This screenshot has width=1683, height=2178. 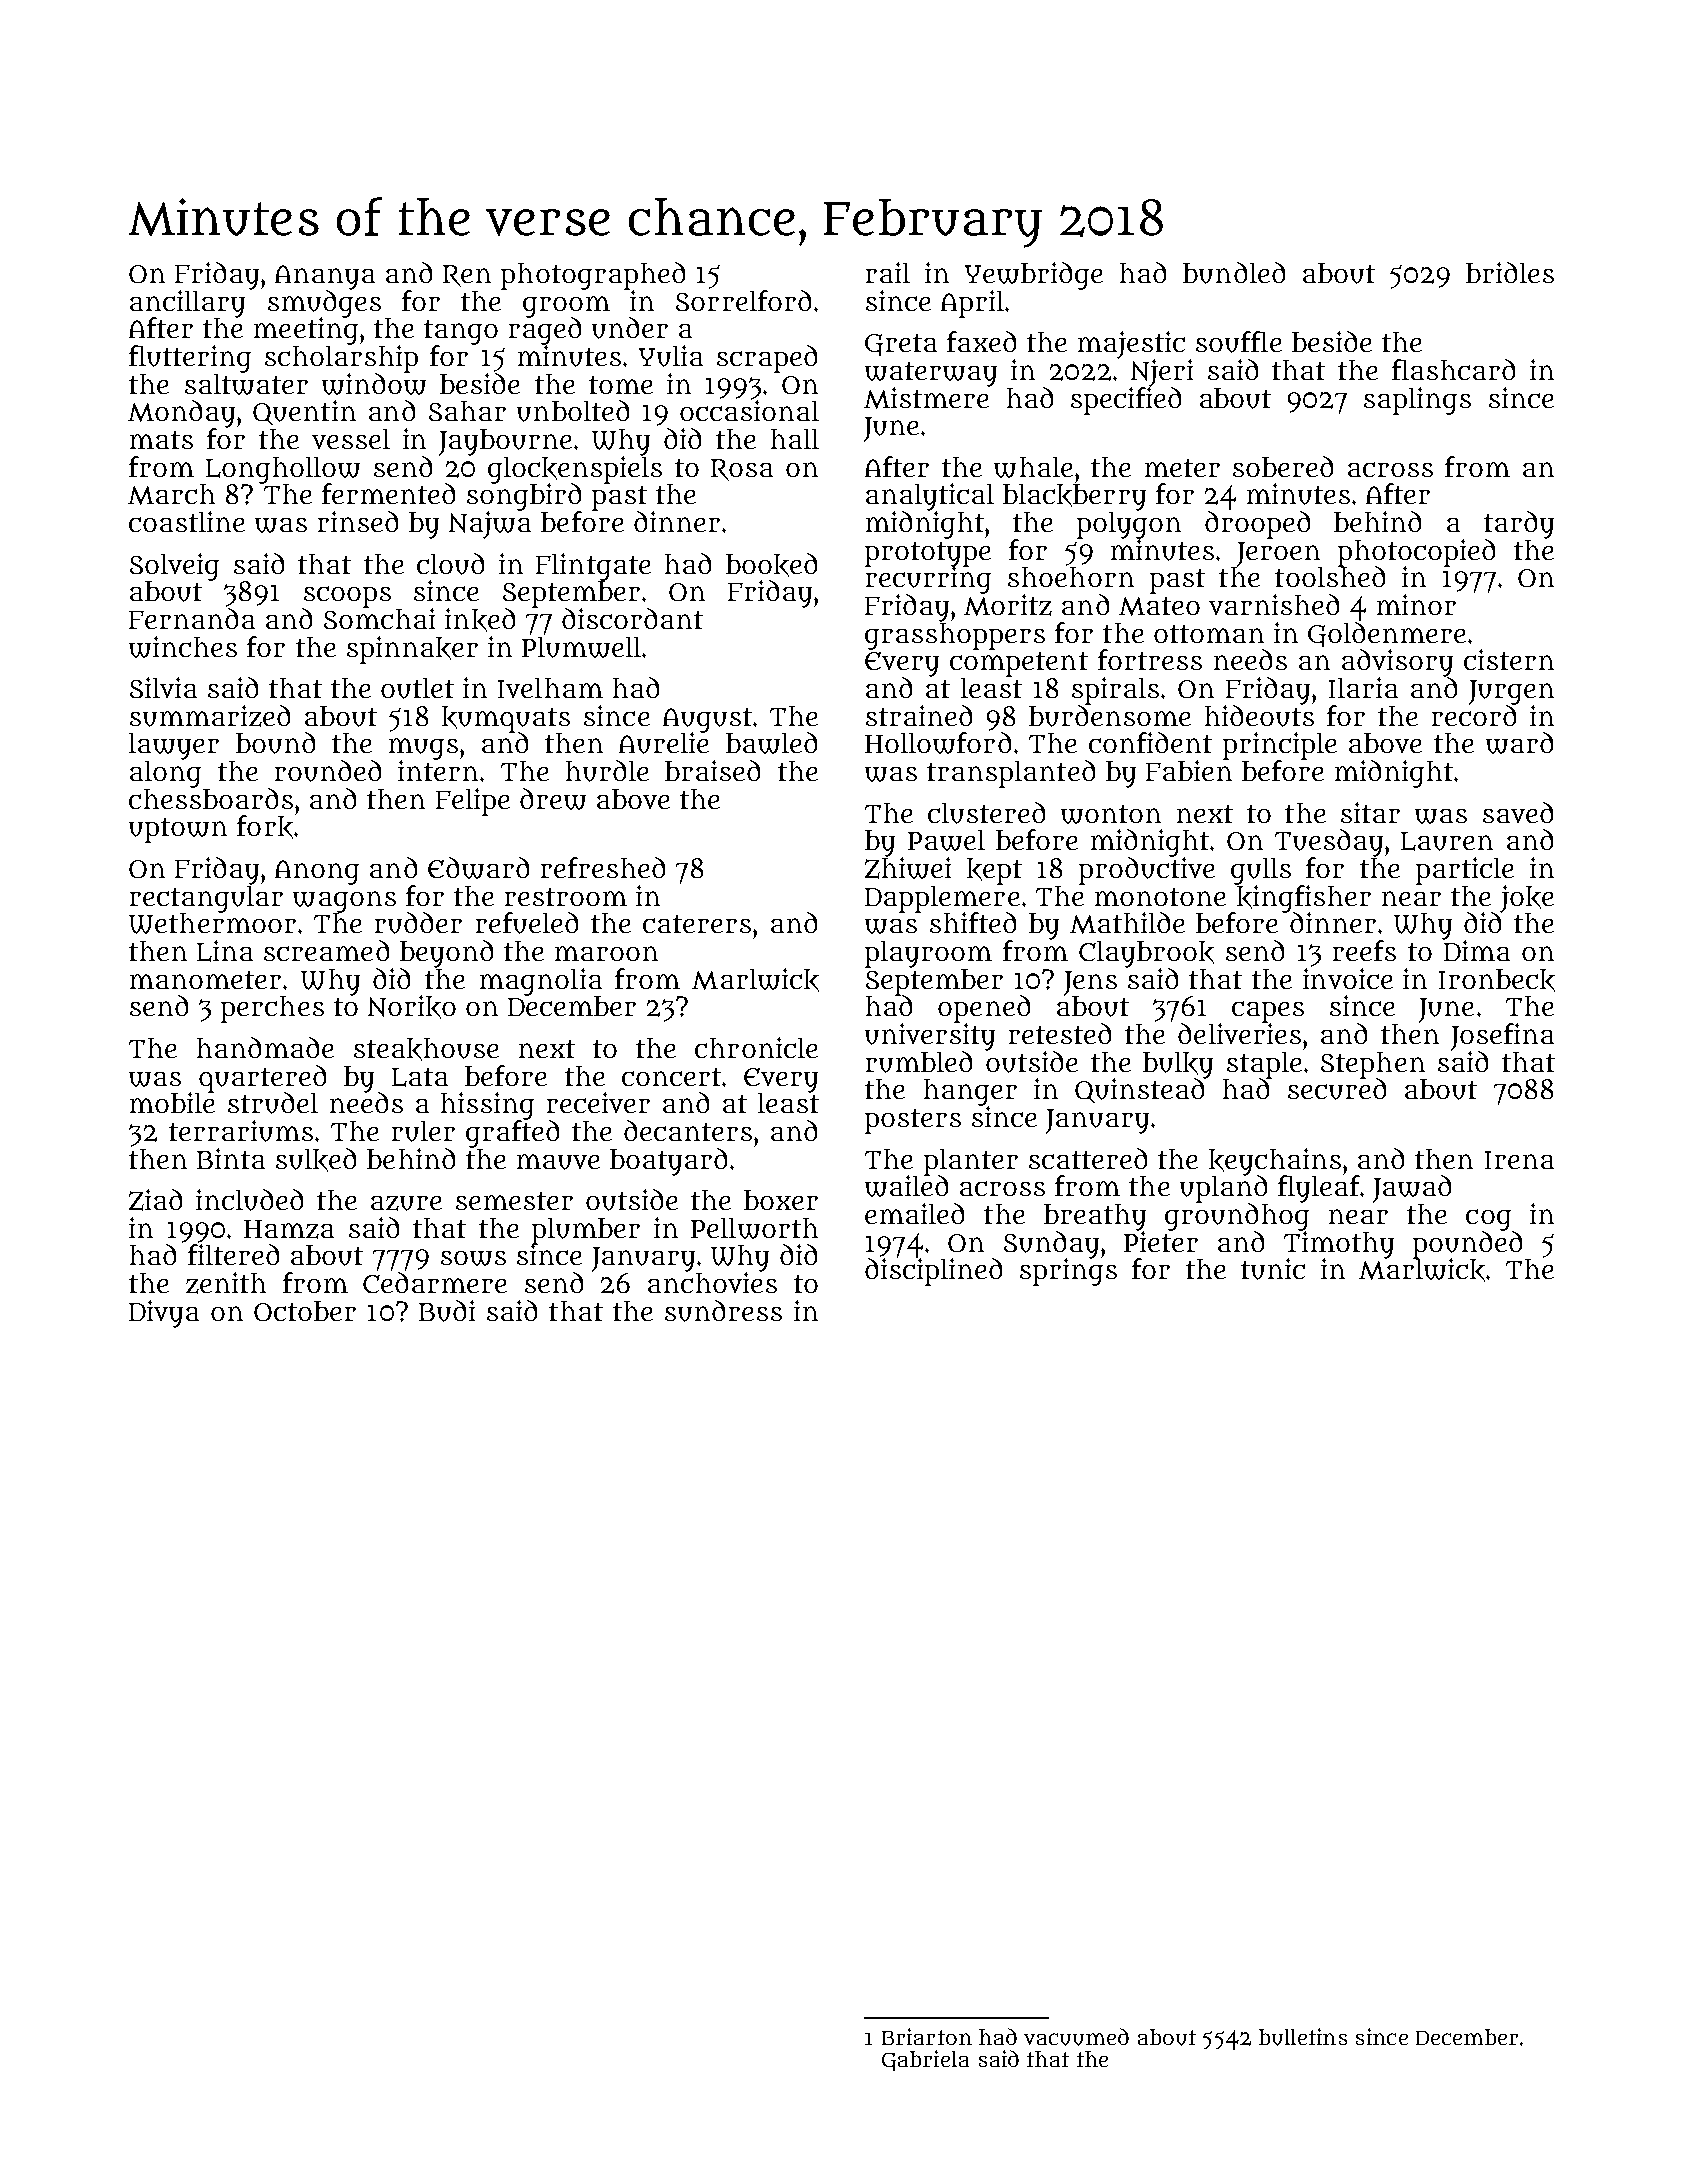 What do you see at coordinates (1467, 1244) in the screenshot?
I see `pounded` at bounding box center [1467, 1244].
